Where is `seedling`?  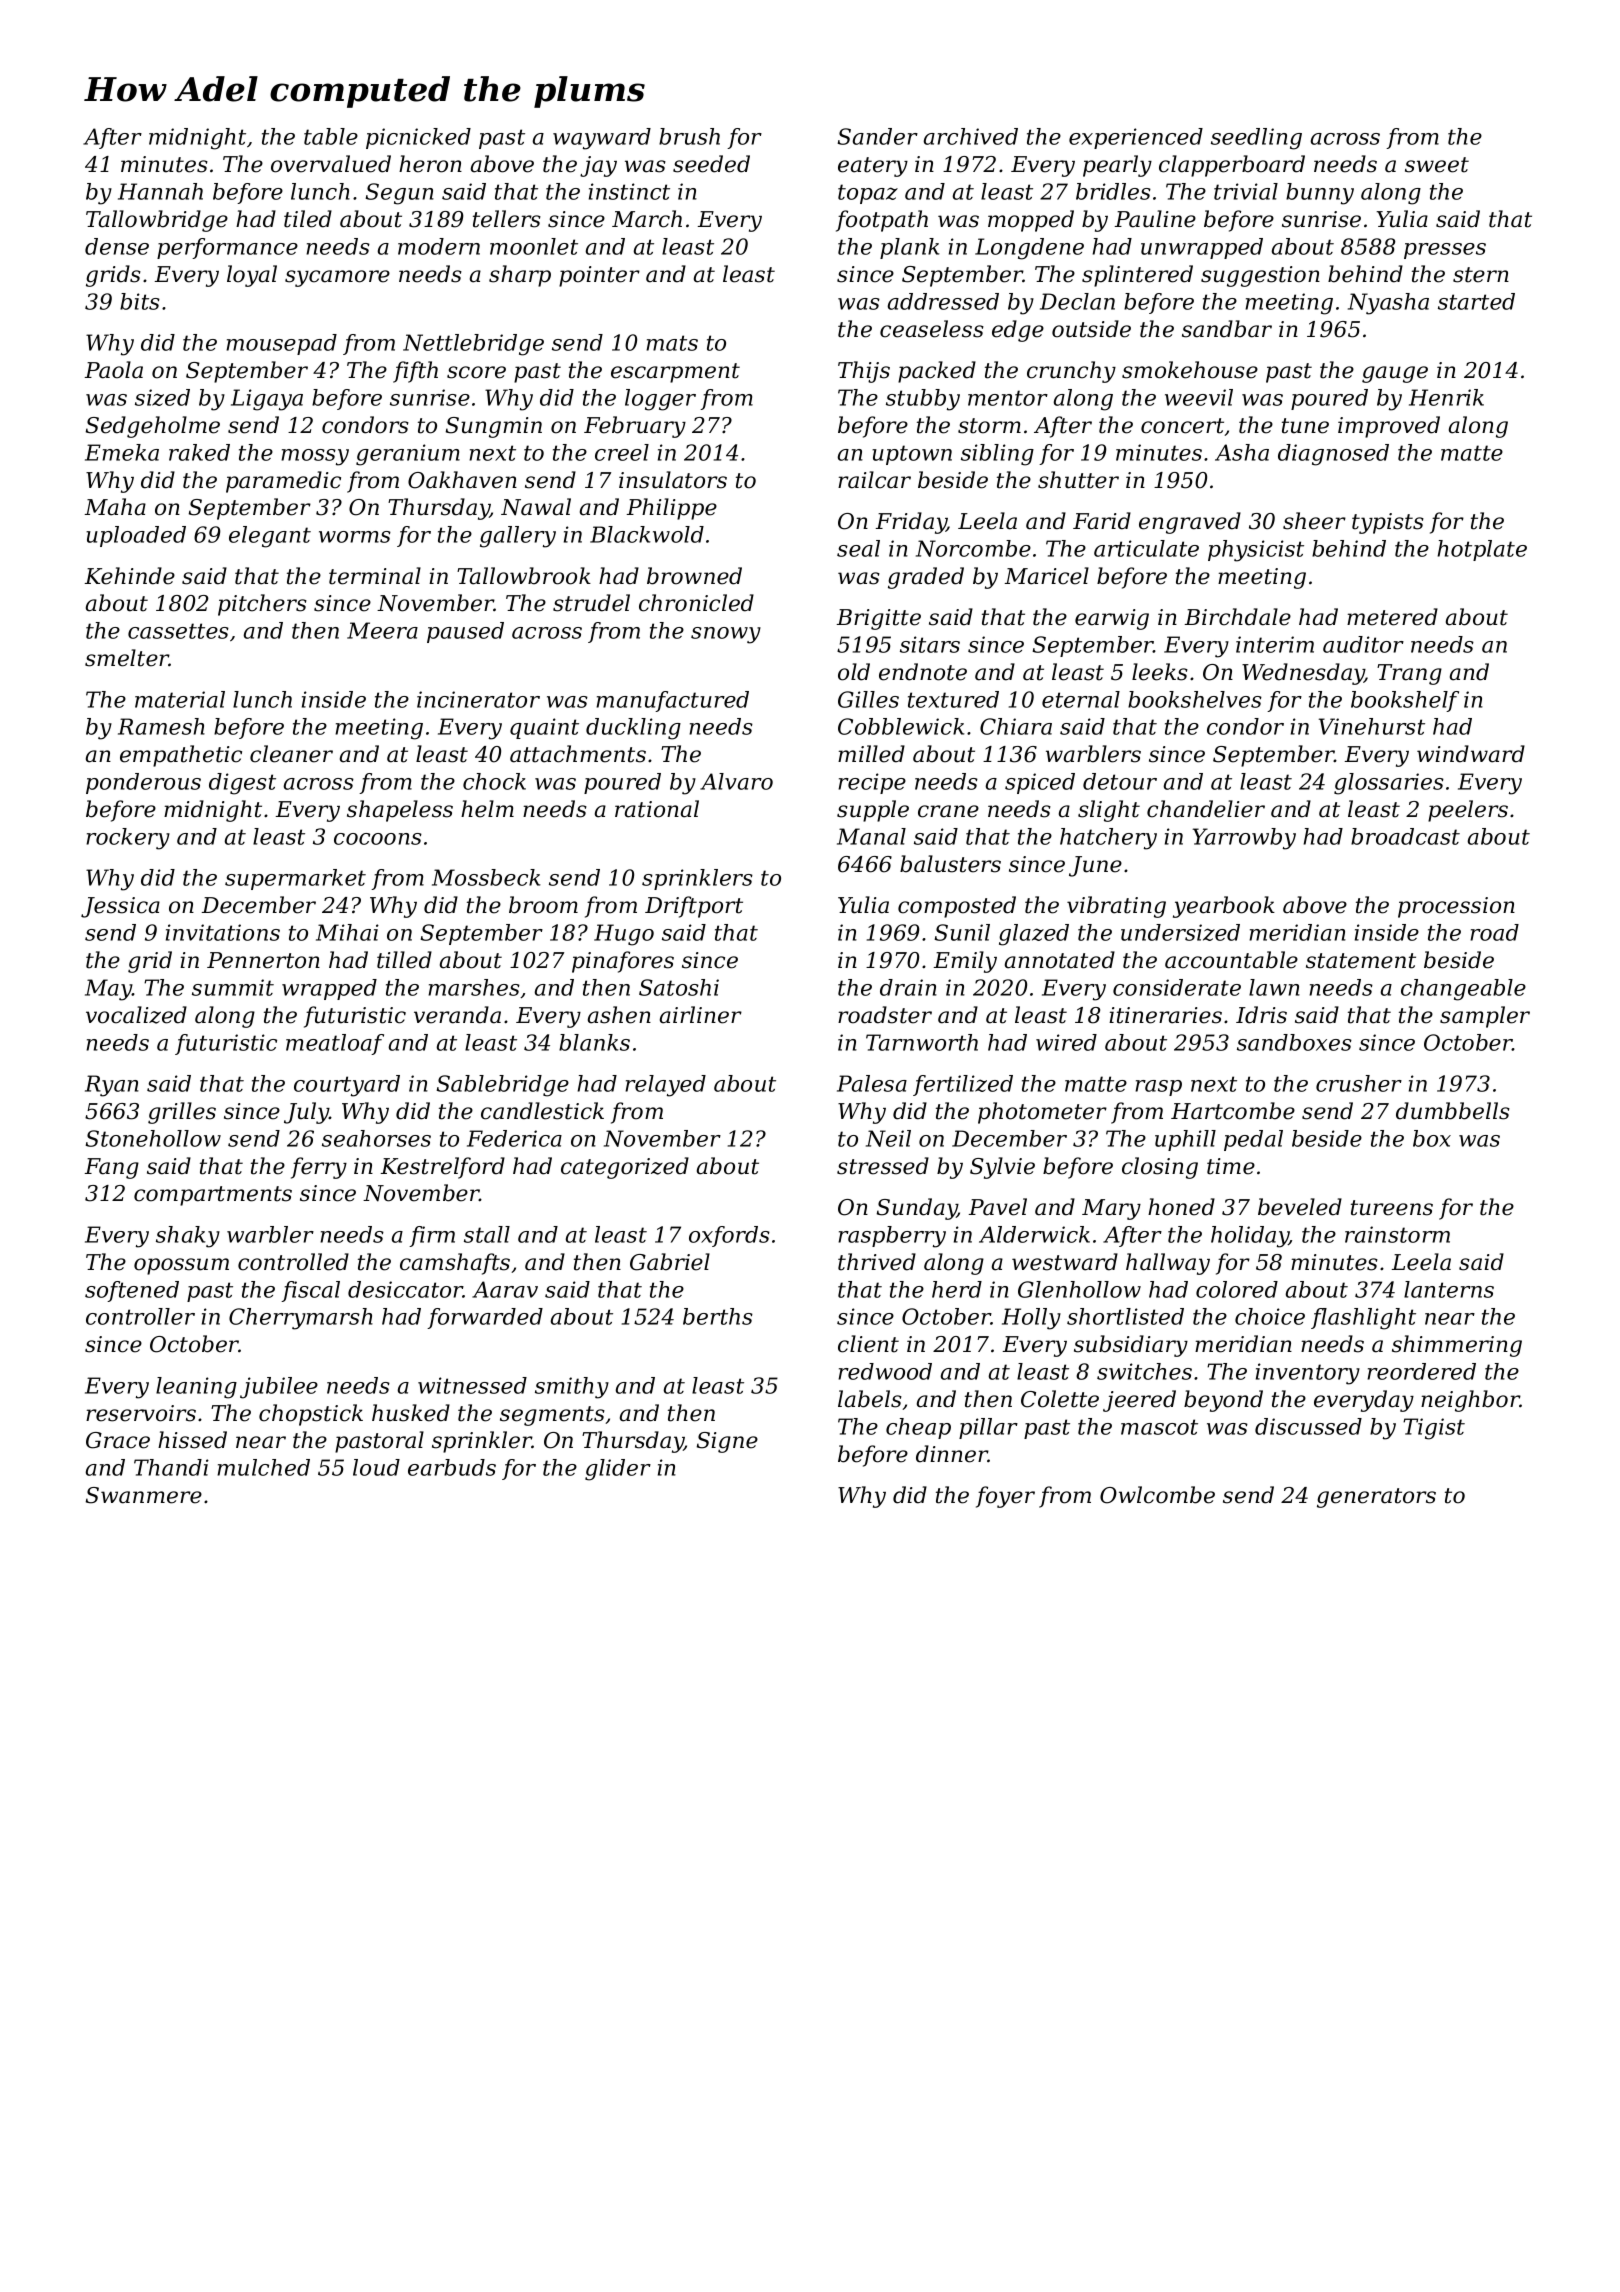
seedling is located at coordinates (1256, 139).
